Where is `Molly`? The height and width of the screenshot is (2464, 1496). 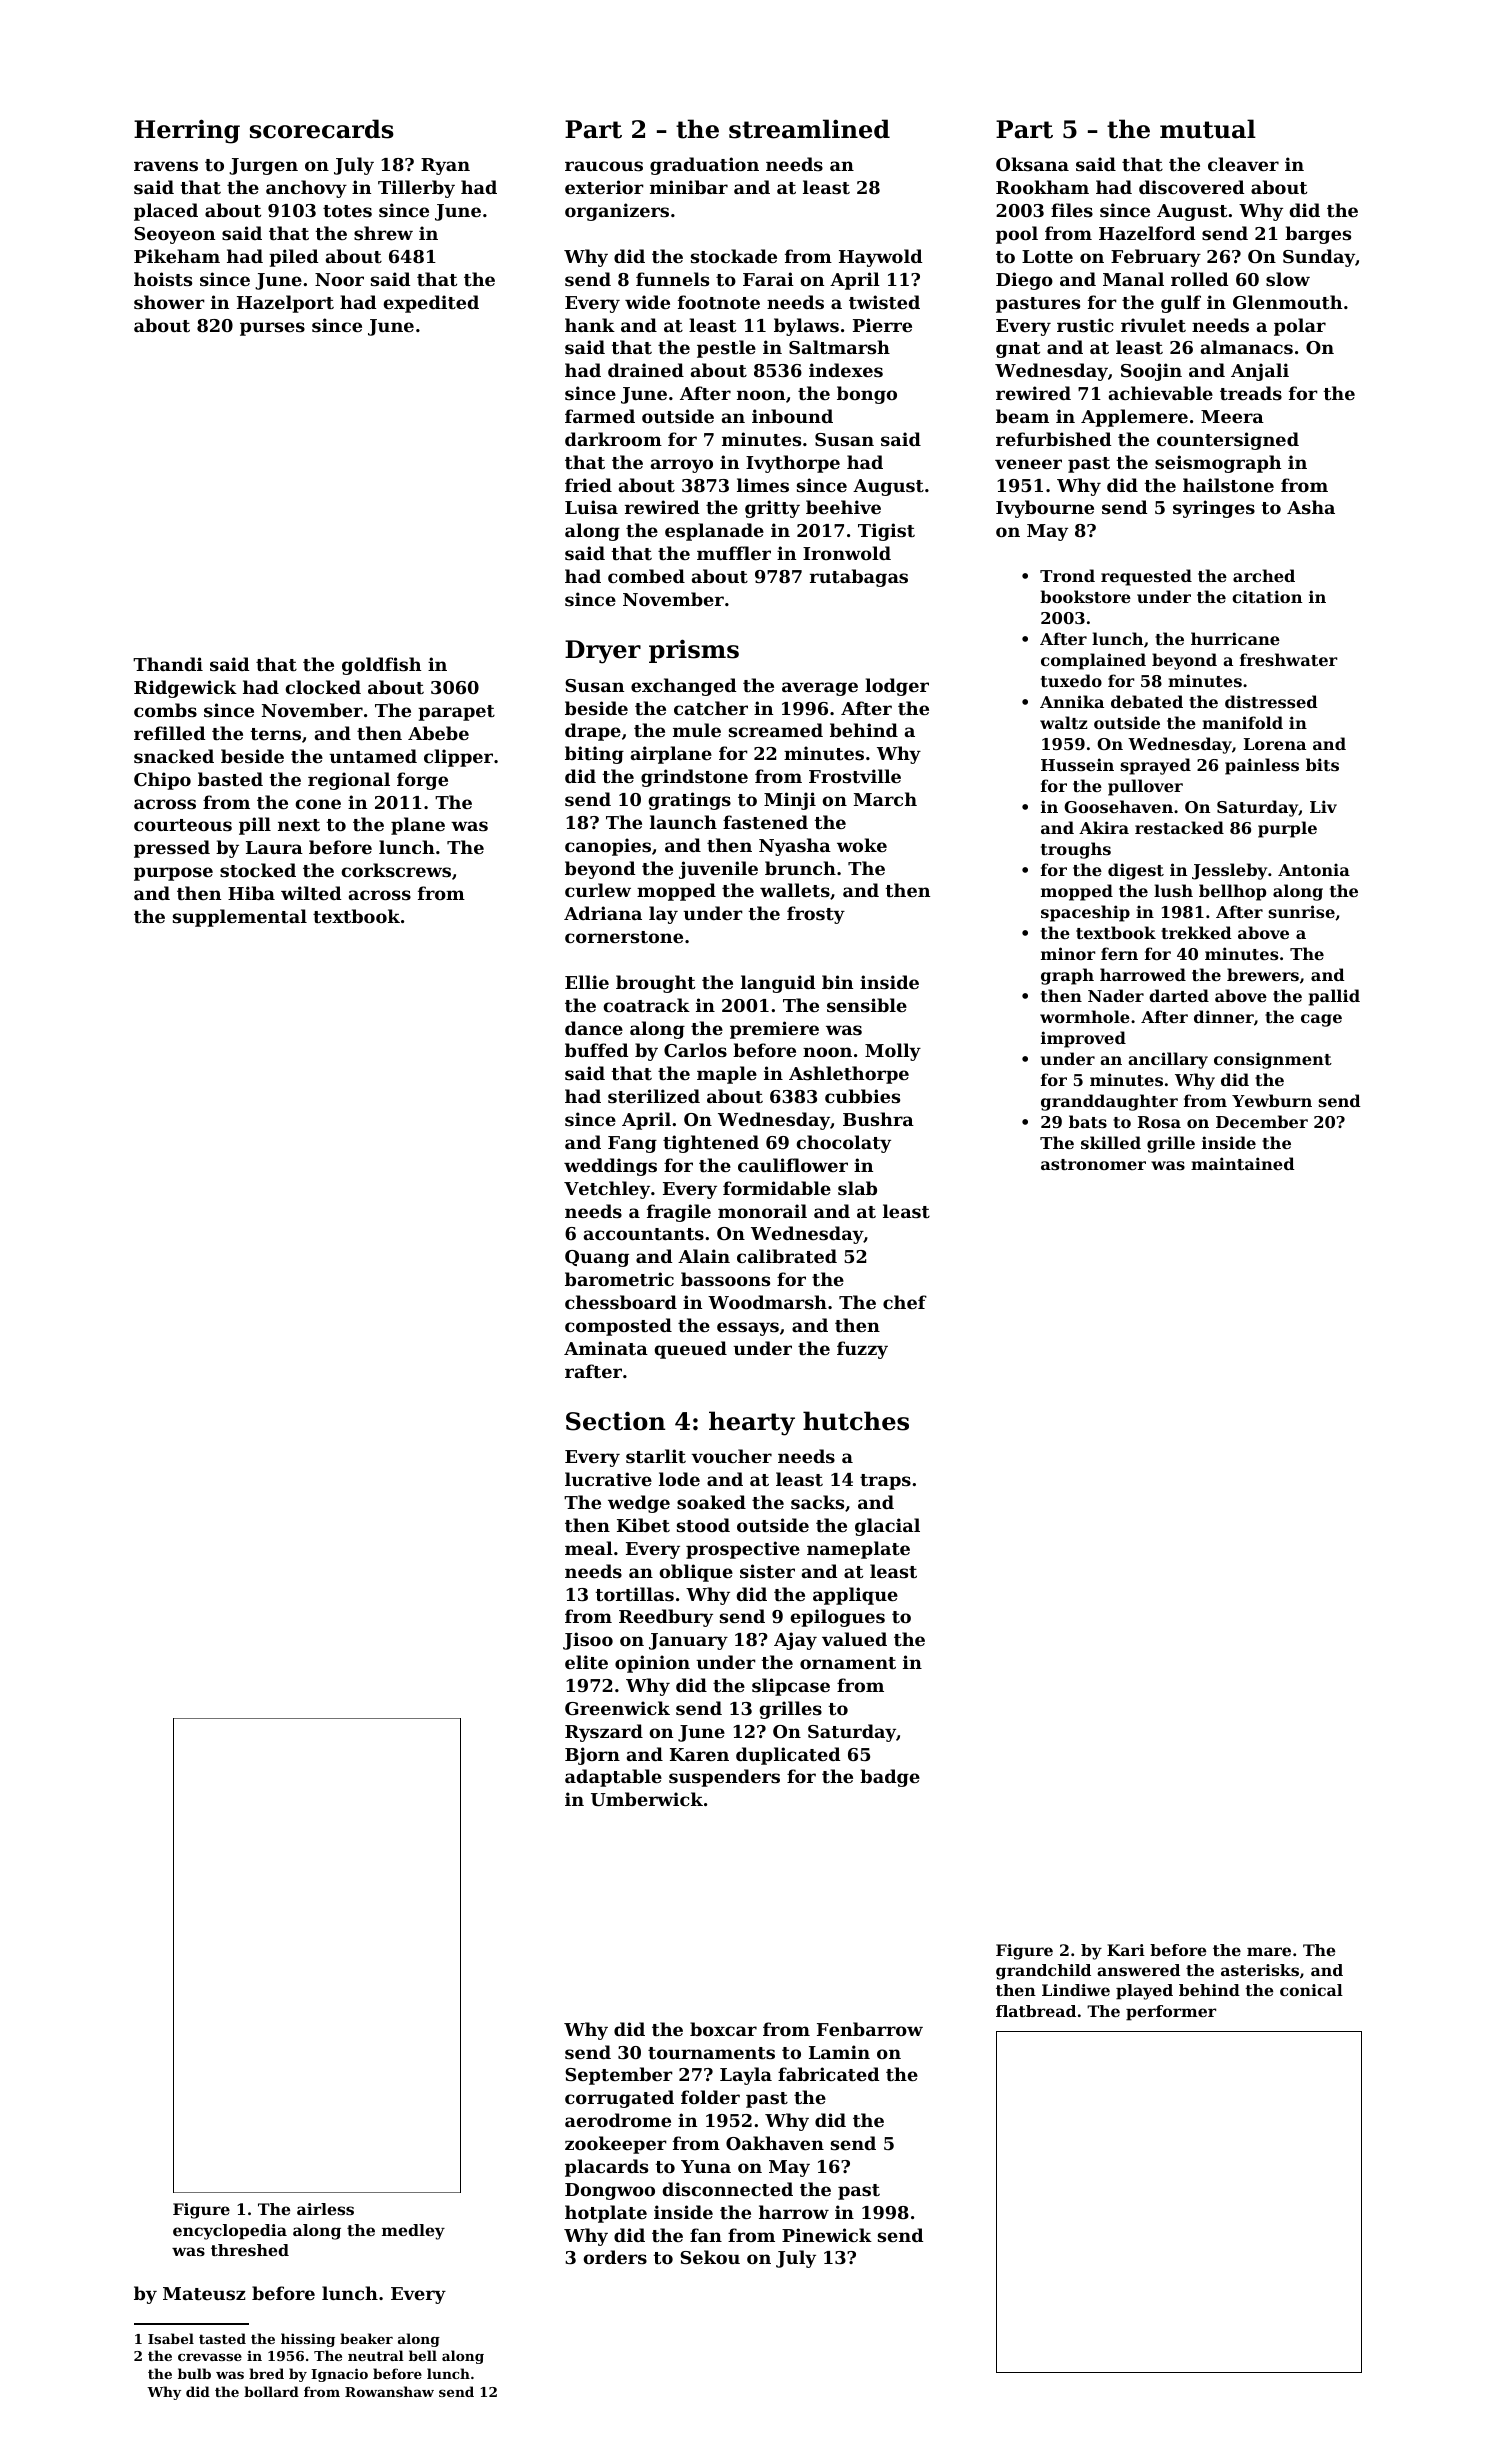
Molly is located at coordinates (893, 1052).
